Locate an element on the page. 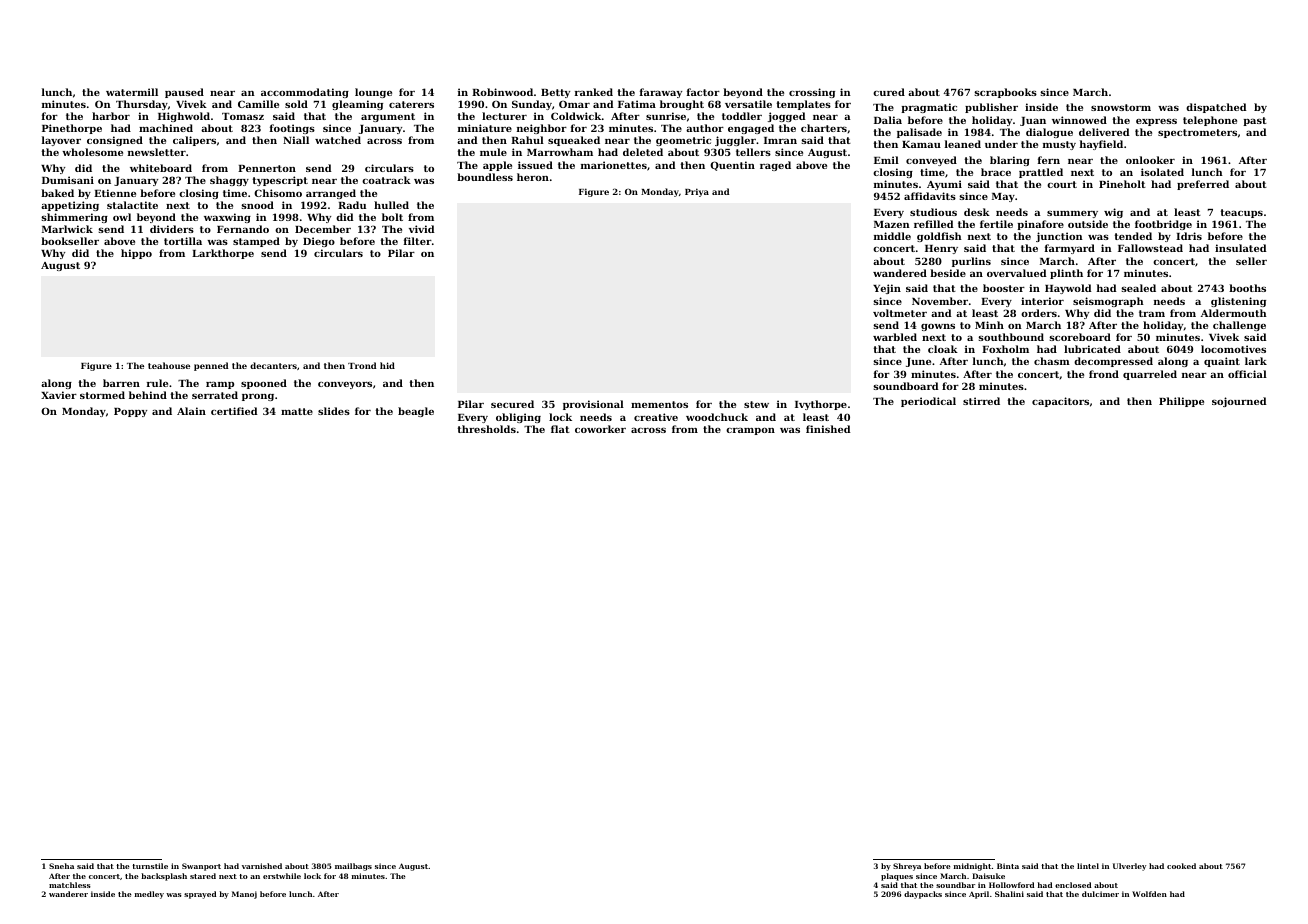 This page has width=1308, height=924. finished is located at coordinates (828, 429).
